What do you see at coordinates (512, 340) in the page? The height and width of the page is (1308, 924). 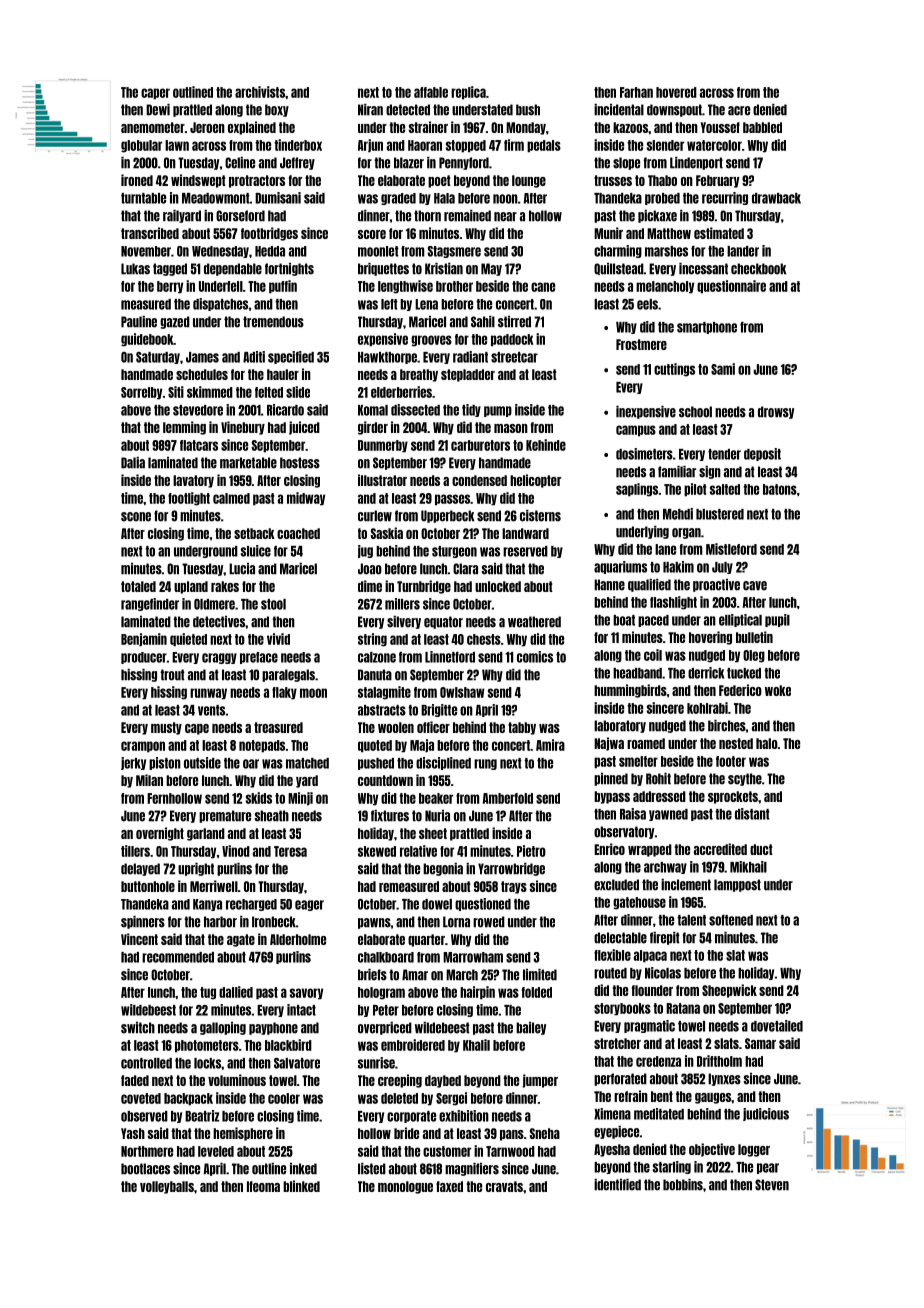 I see `paddock` at bounding box center [512, 340].
